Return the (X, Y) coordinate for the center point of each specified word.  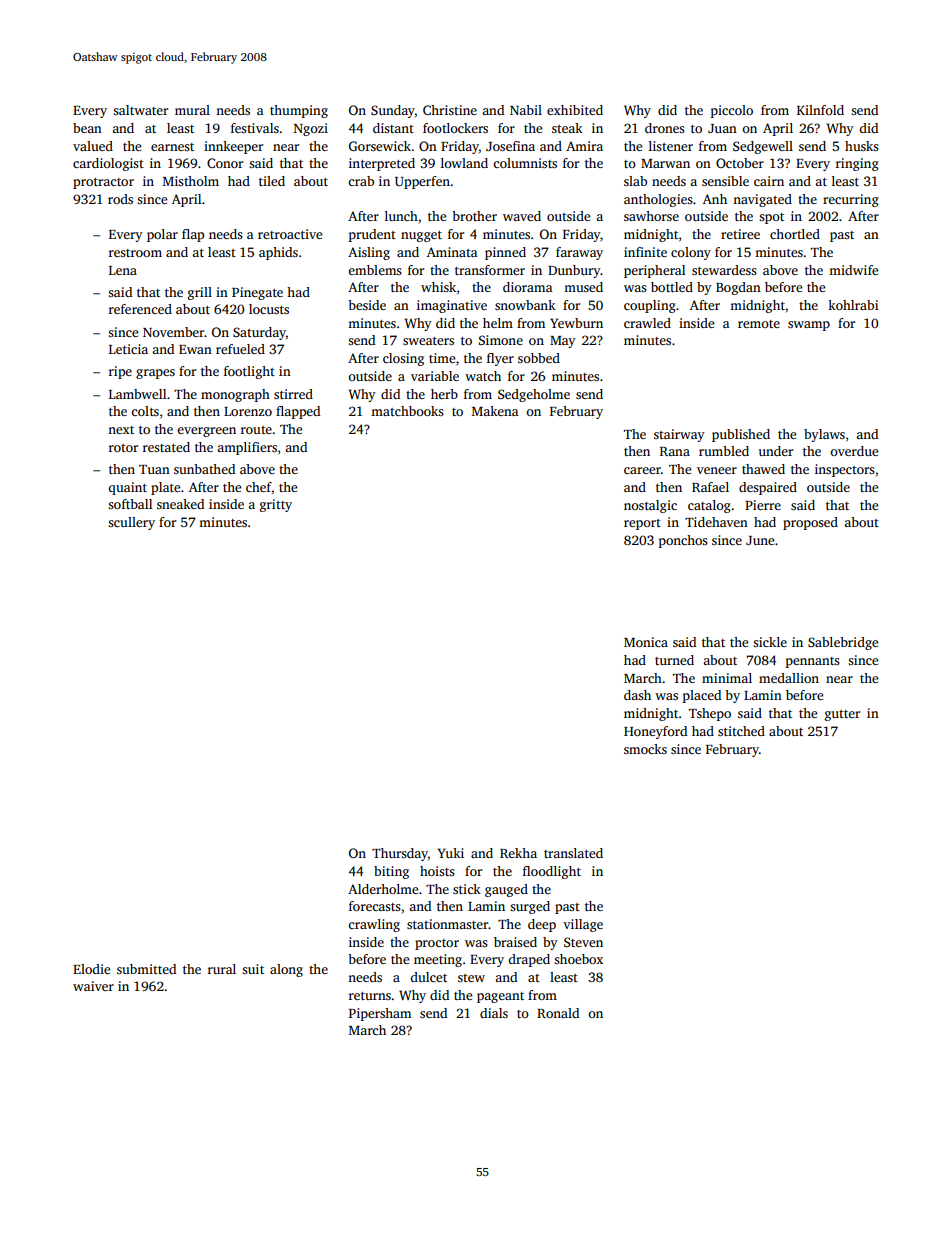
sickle (770, 642)
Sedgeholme (534, 395)
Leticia (128, 349)
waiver (93, 986)
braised (515, 942)
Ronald (558, 1013)
